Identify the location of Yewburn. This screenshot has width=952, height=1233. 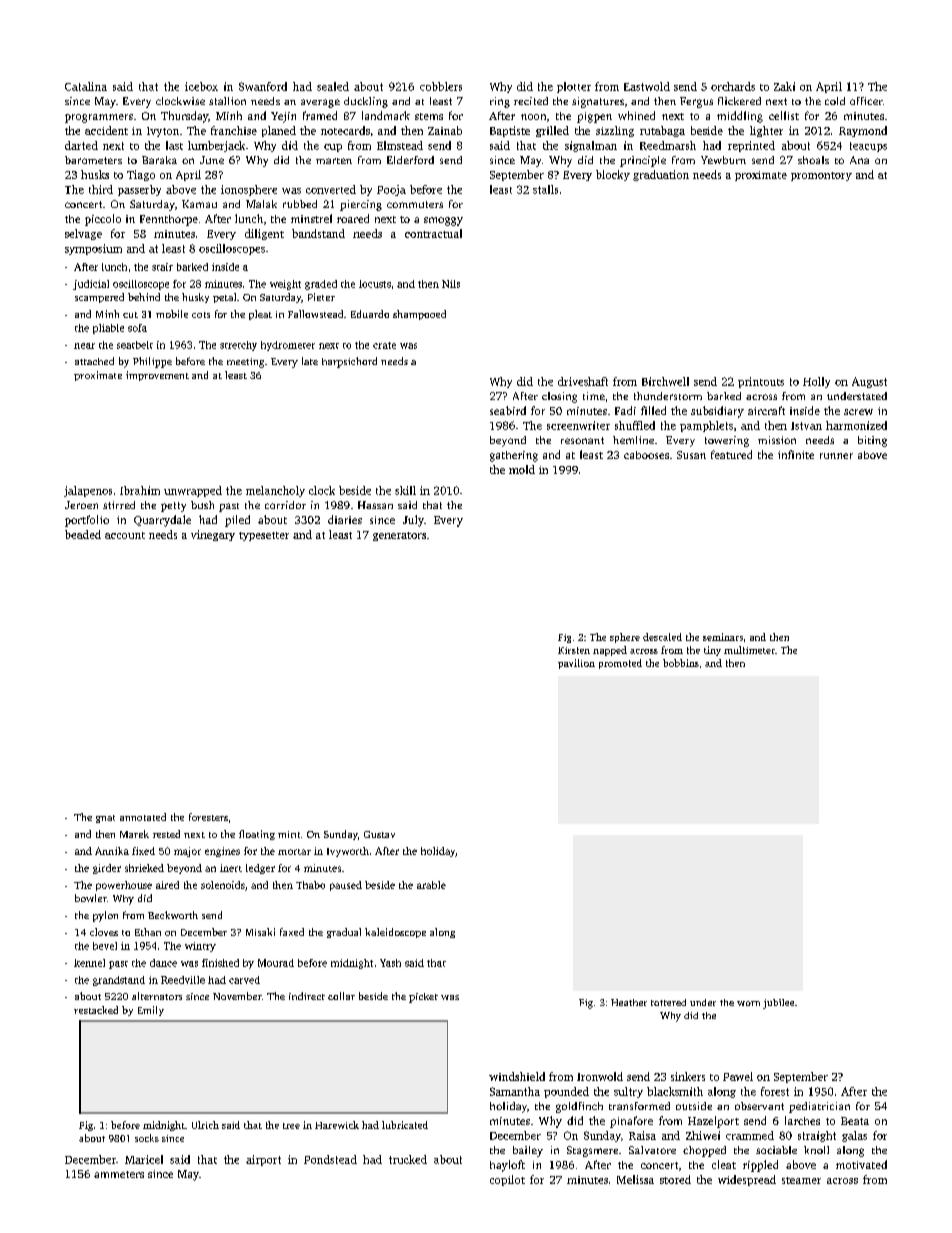
(723, 160).
